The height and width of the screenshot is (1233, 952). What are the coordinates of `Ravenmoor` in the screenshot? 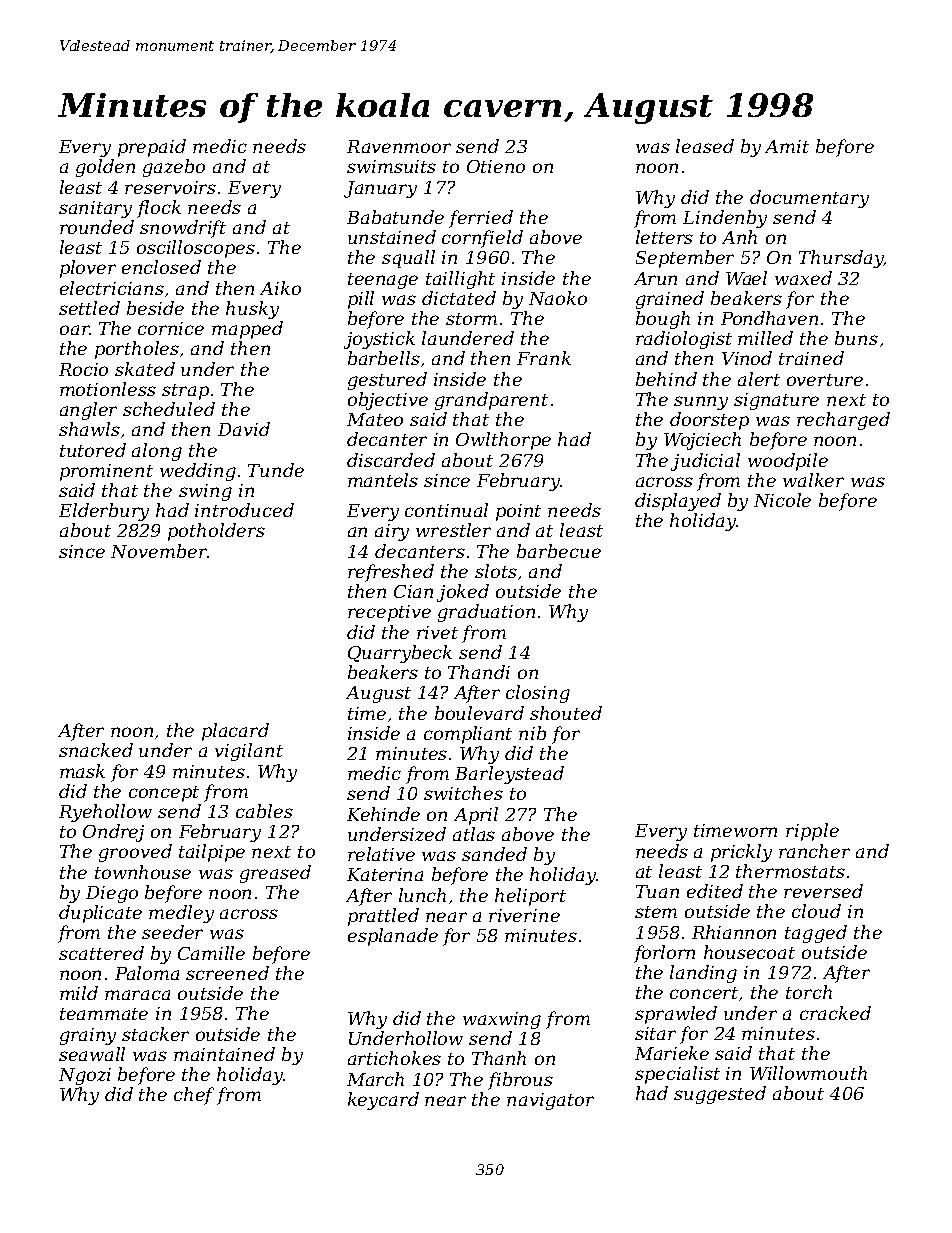 It's located at (399, 146).
